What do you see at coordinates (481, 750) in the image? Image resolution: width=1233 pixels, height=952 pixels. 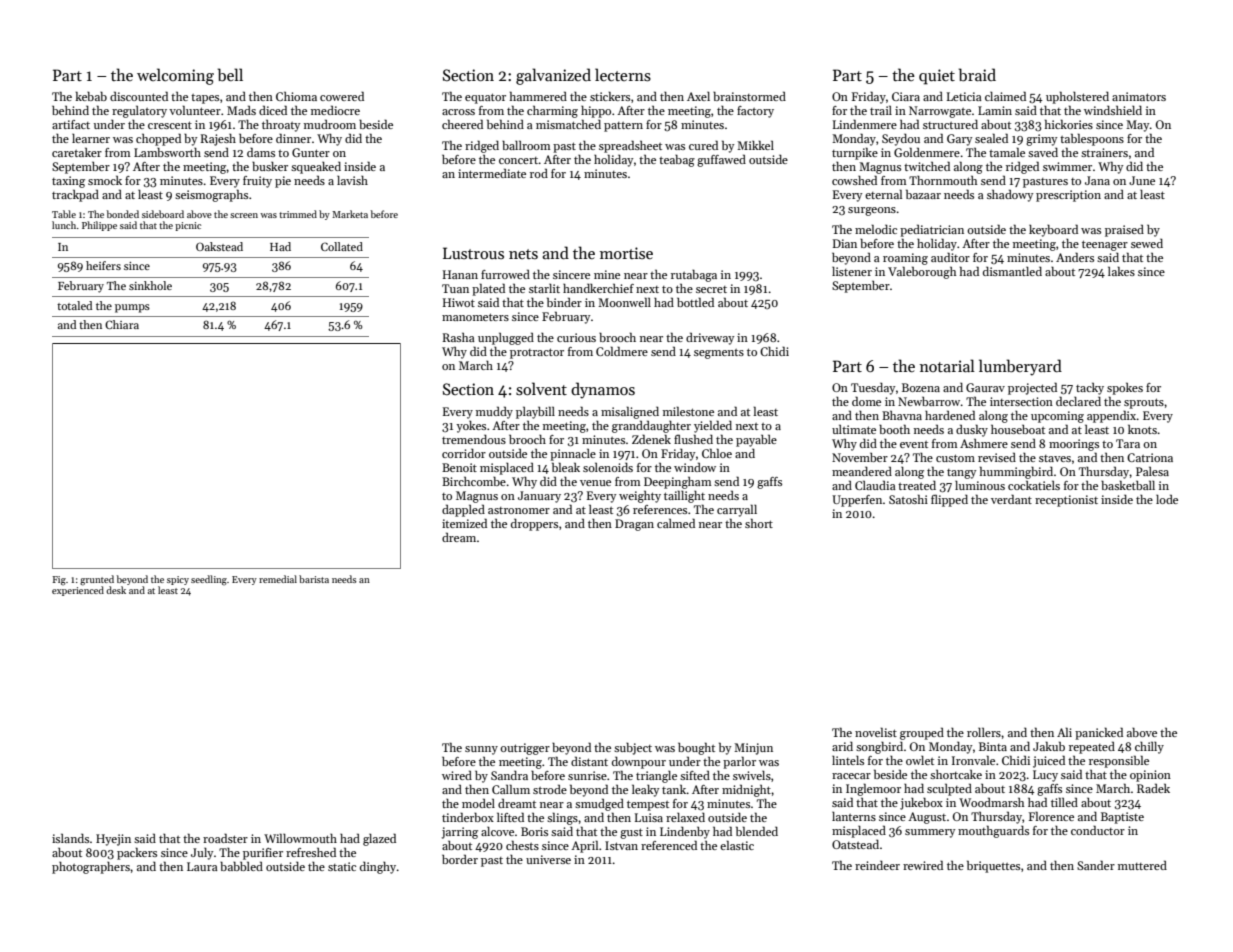 I see `sunny` at bounding box center [481, 750].
